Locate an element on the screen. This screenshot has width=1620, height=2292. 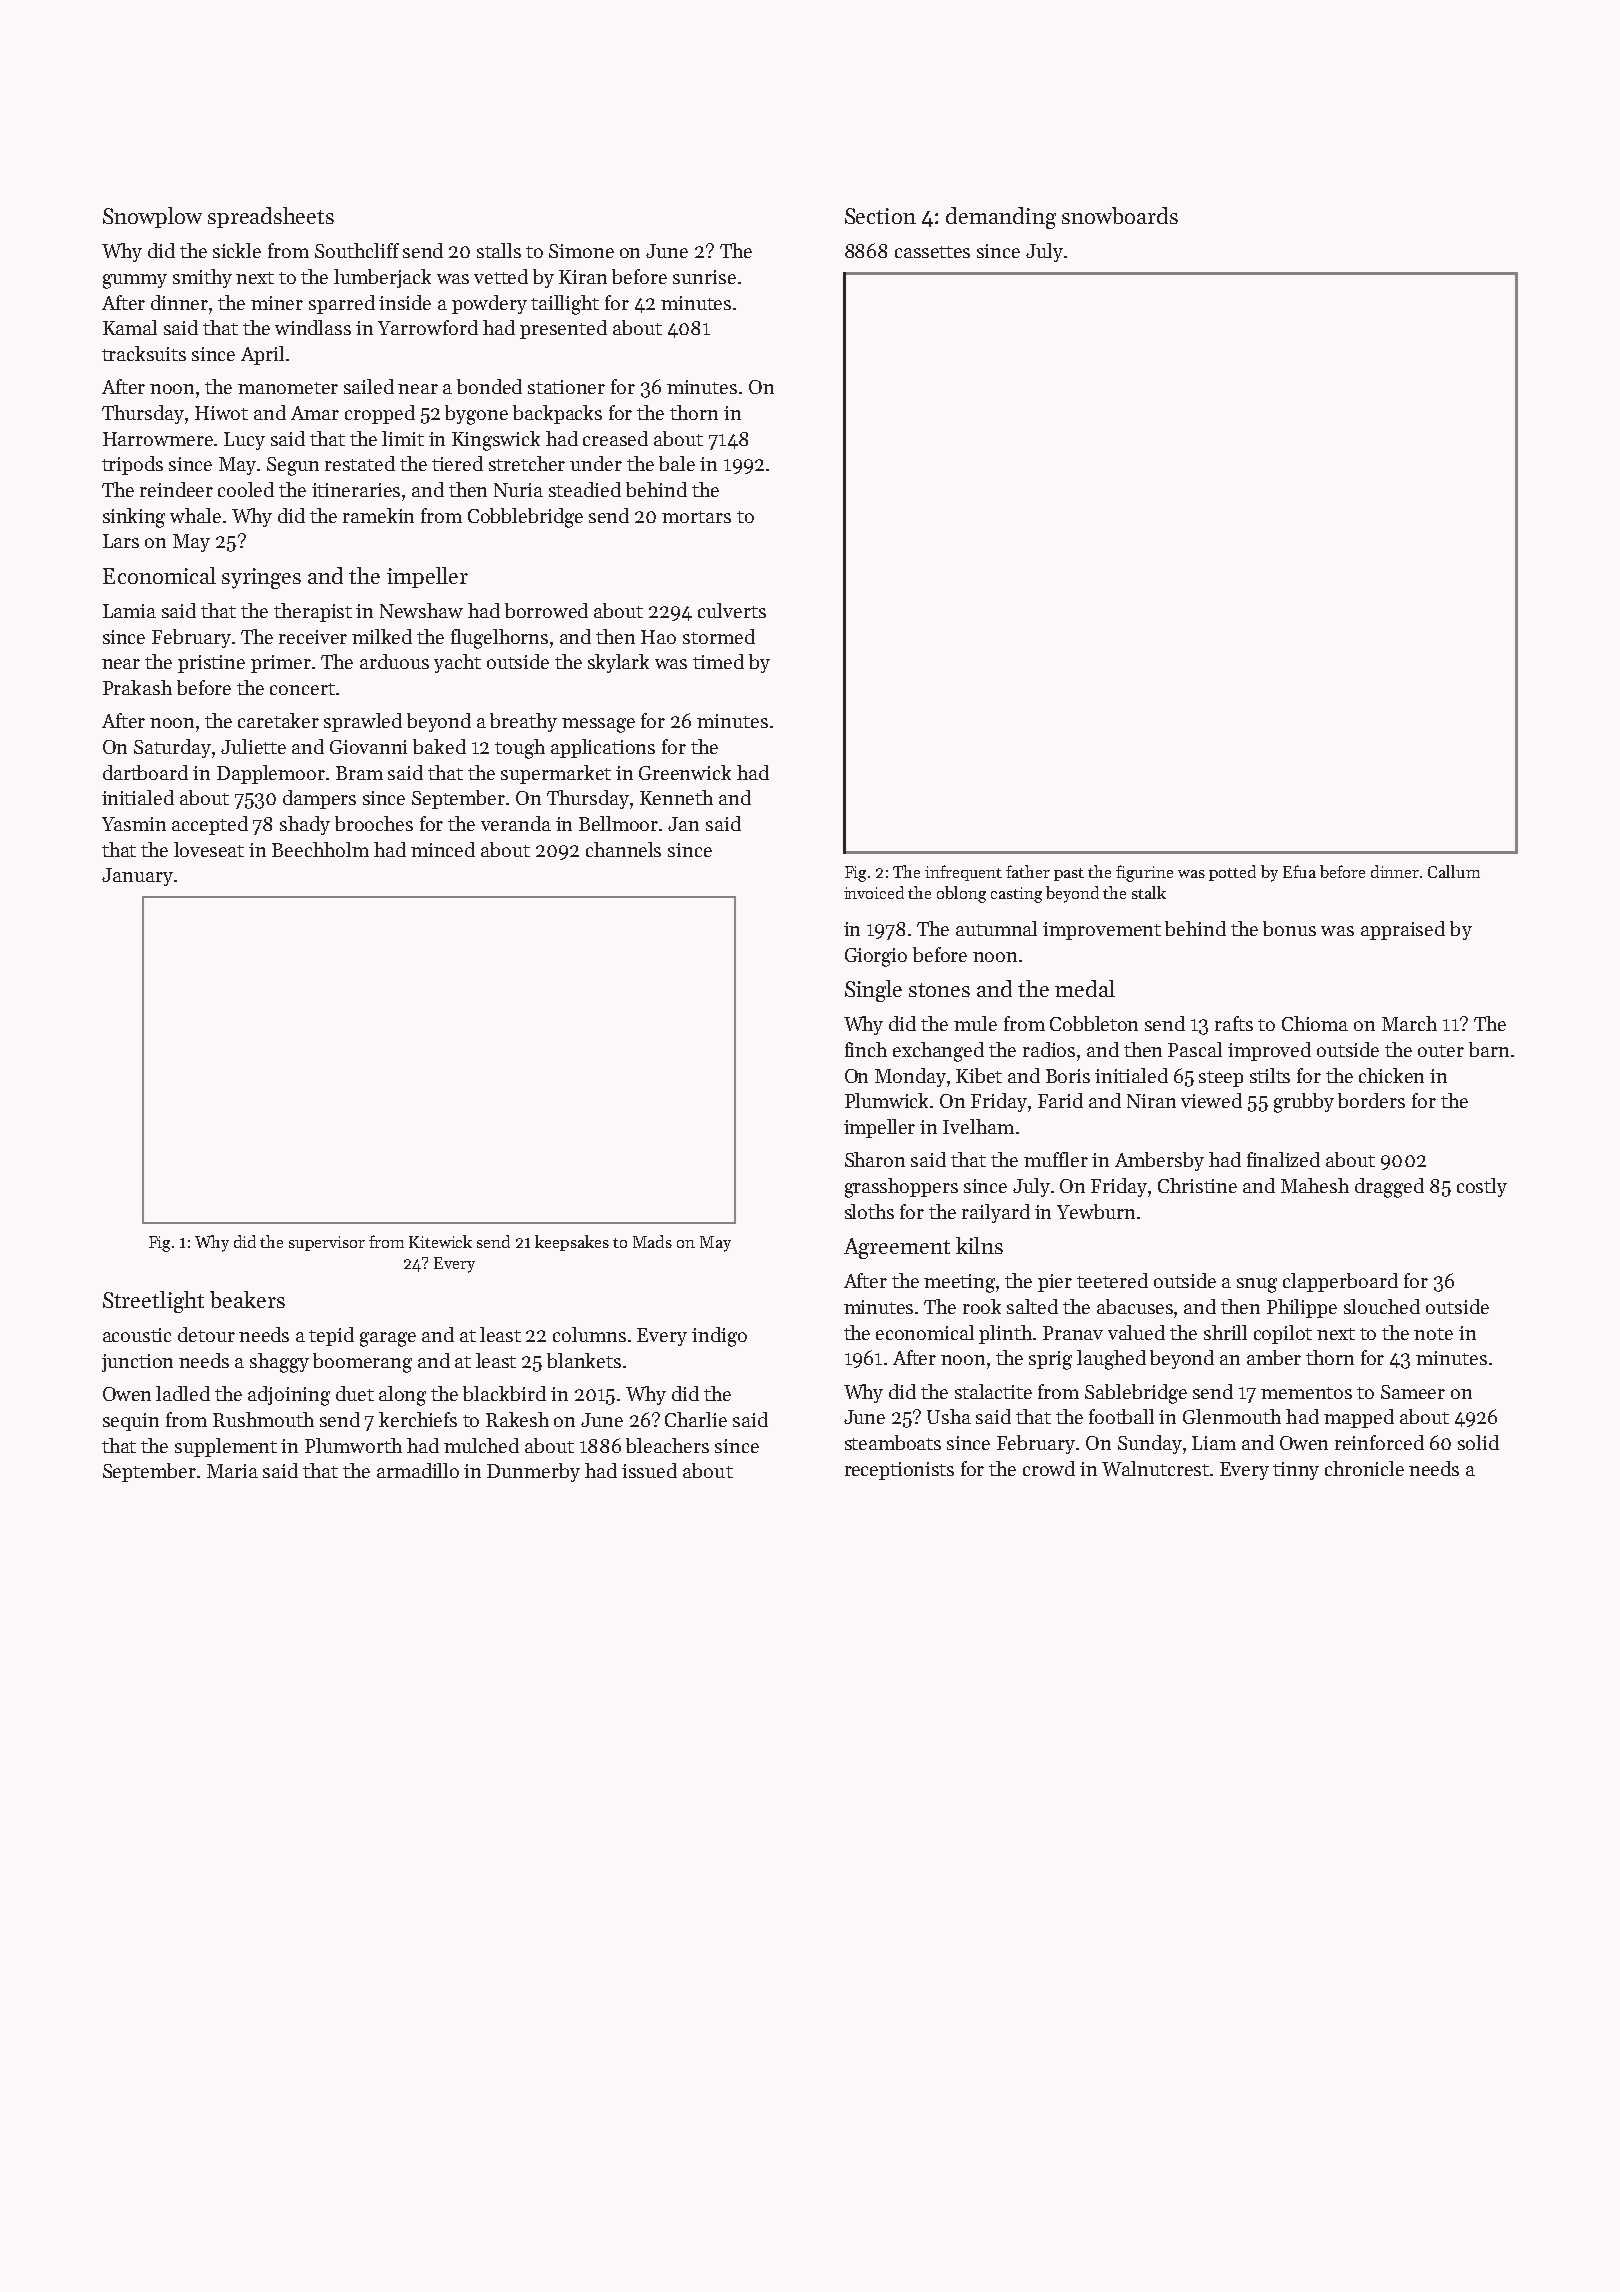
boomerang is located at coordinates (362, 1363).
